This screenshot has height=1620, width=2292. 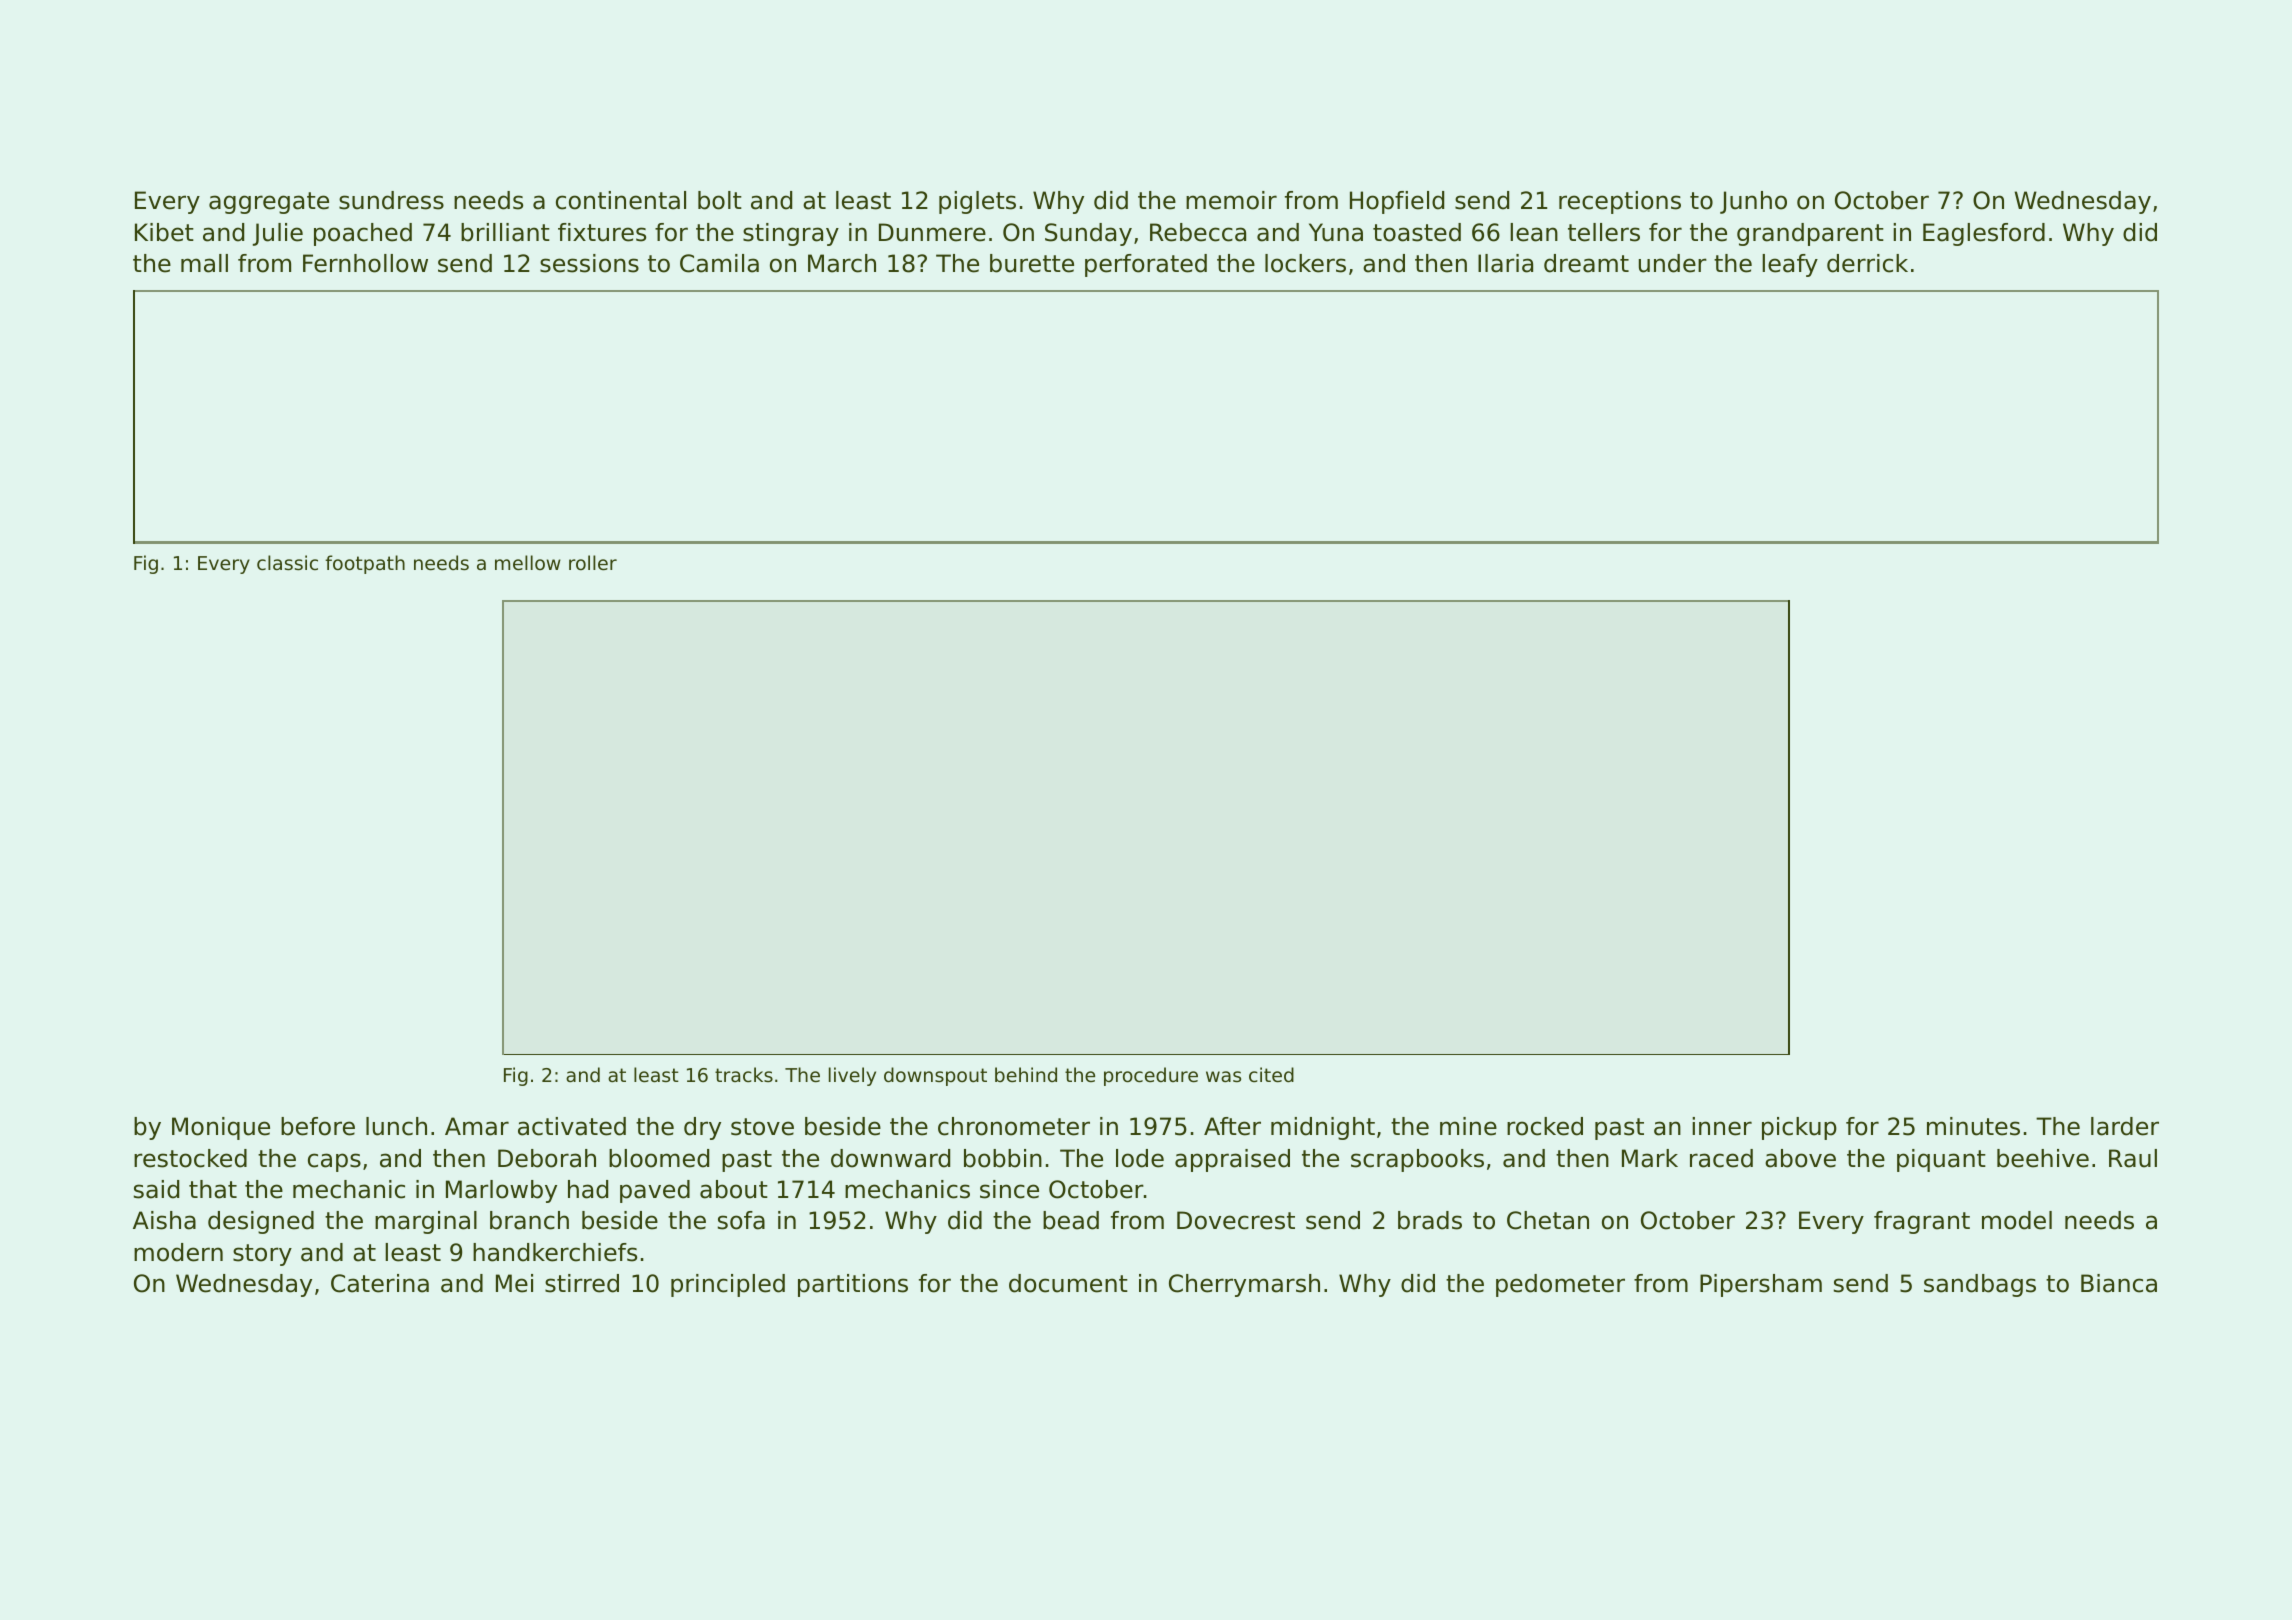 I want to click on pickup, so click(x=1799, y=1128).
